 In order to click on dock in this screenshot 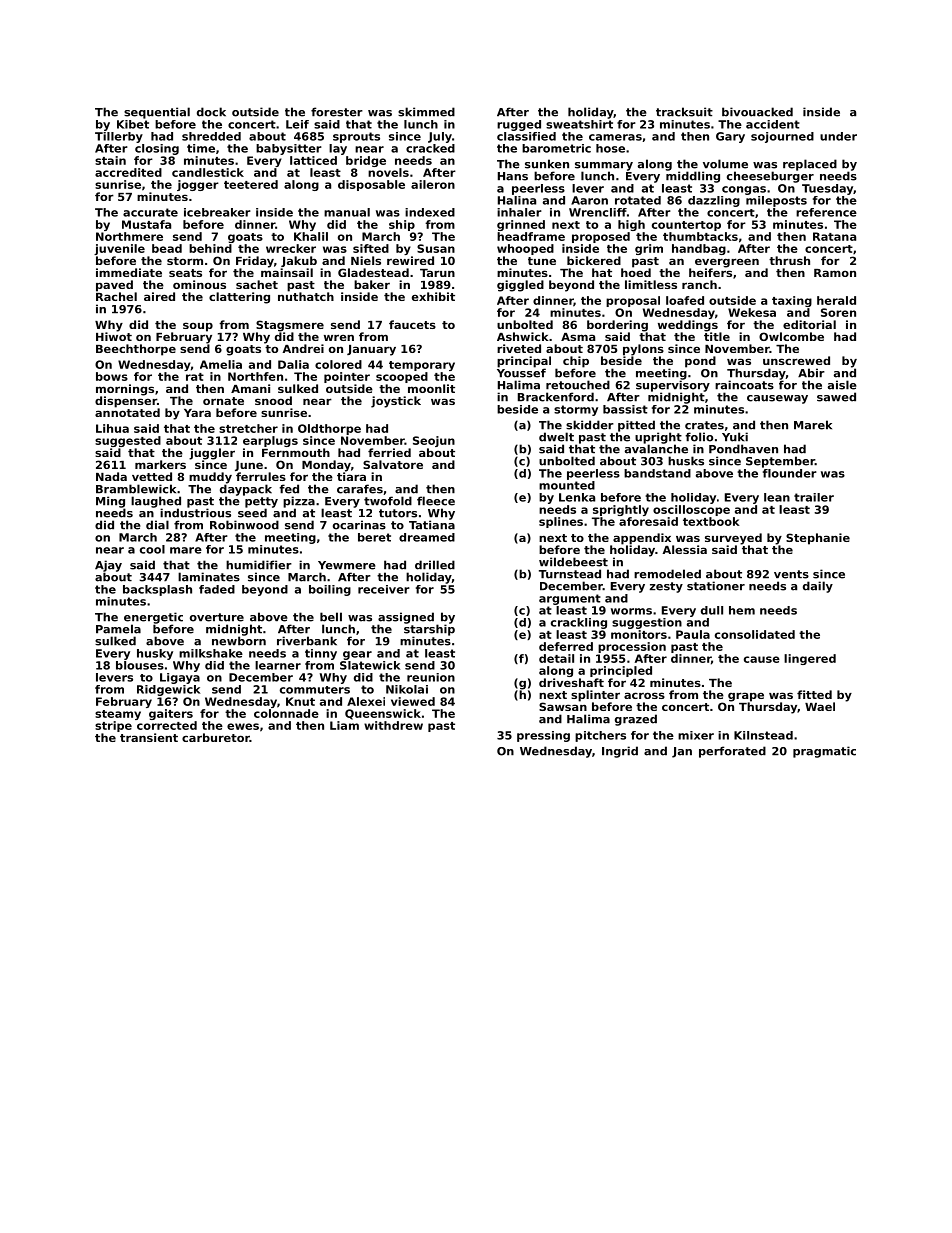, I will do `click(211, 112)`.
